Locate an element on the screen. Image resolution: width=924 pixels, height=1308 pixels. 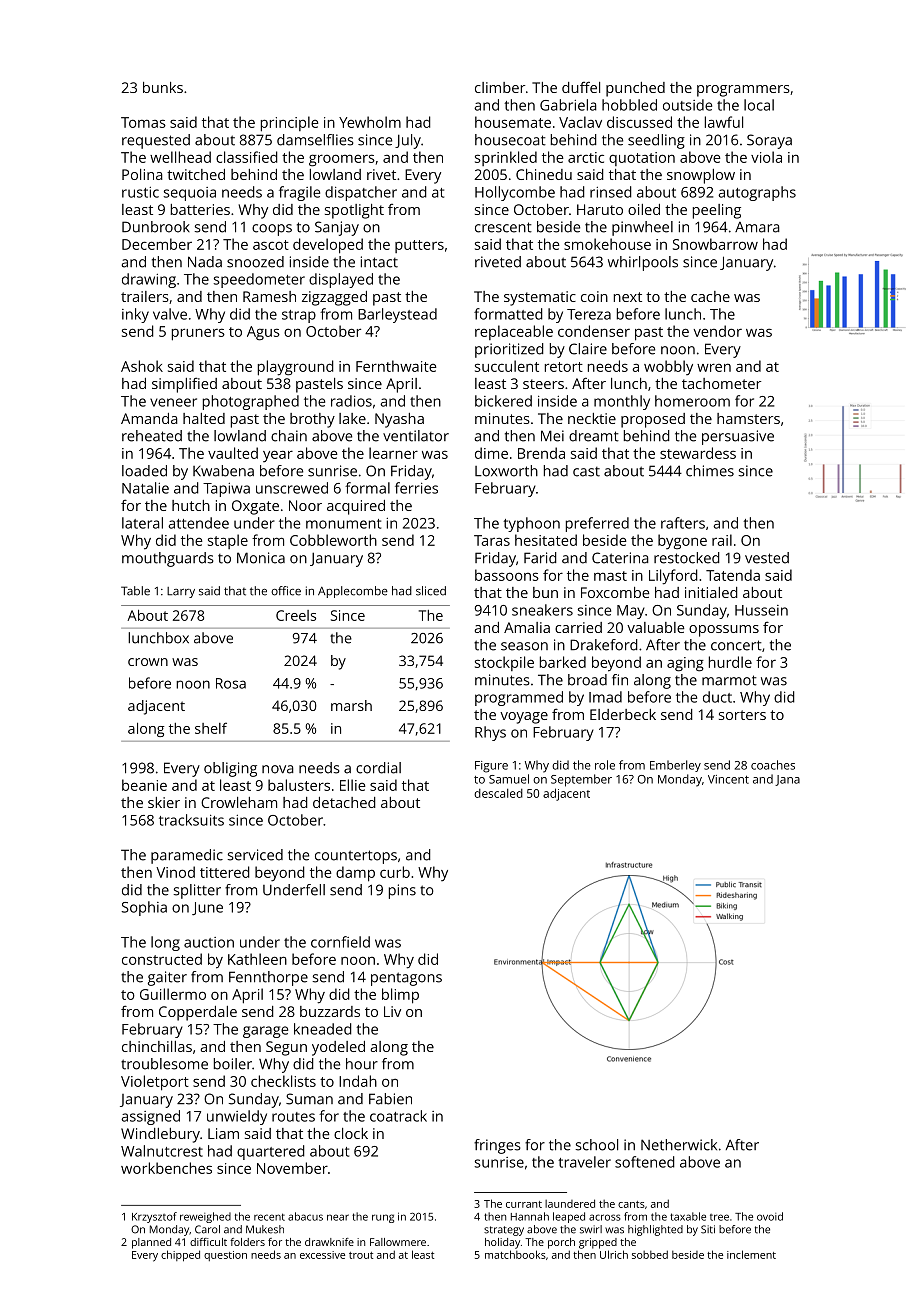
bygone is located at coordinates (682, 541).
